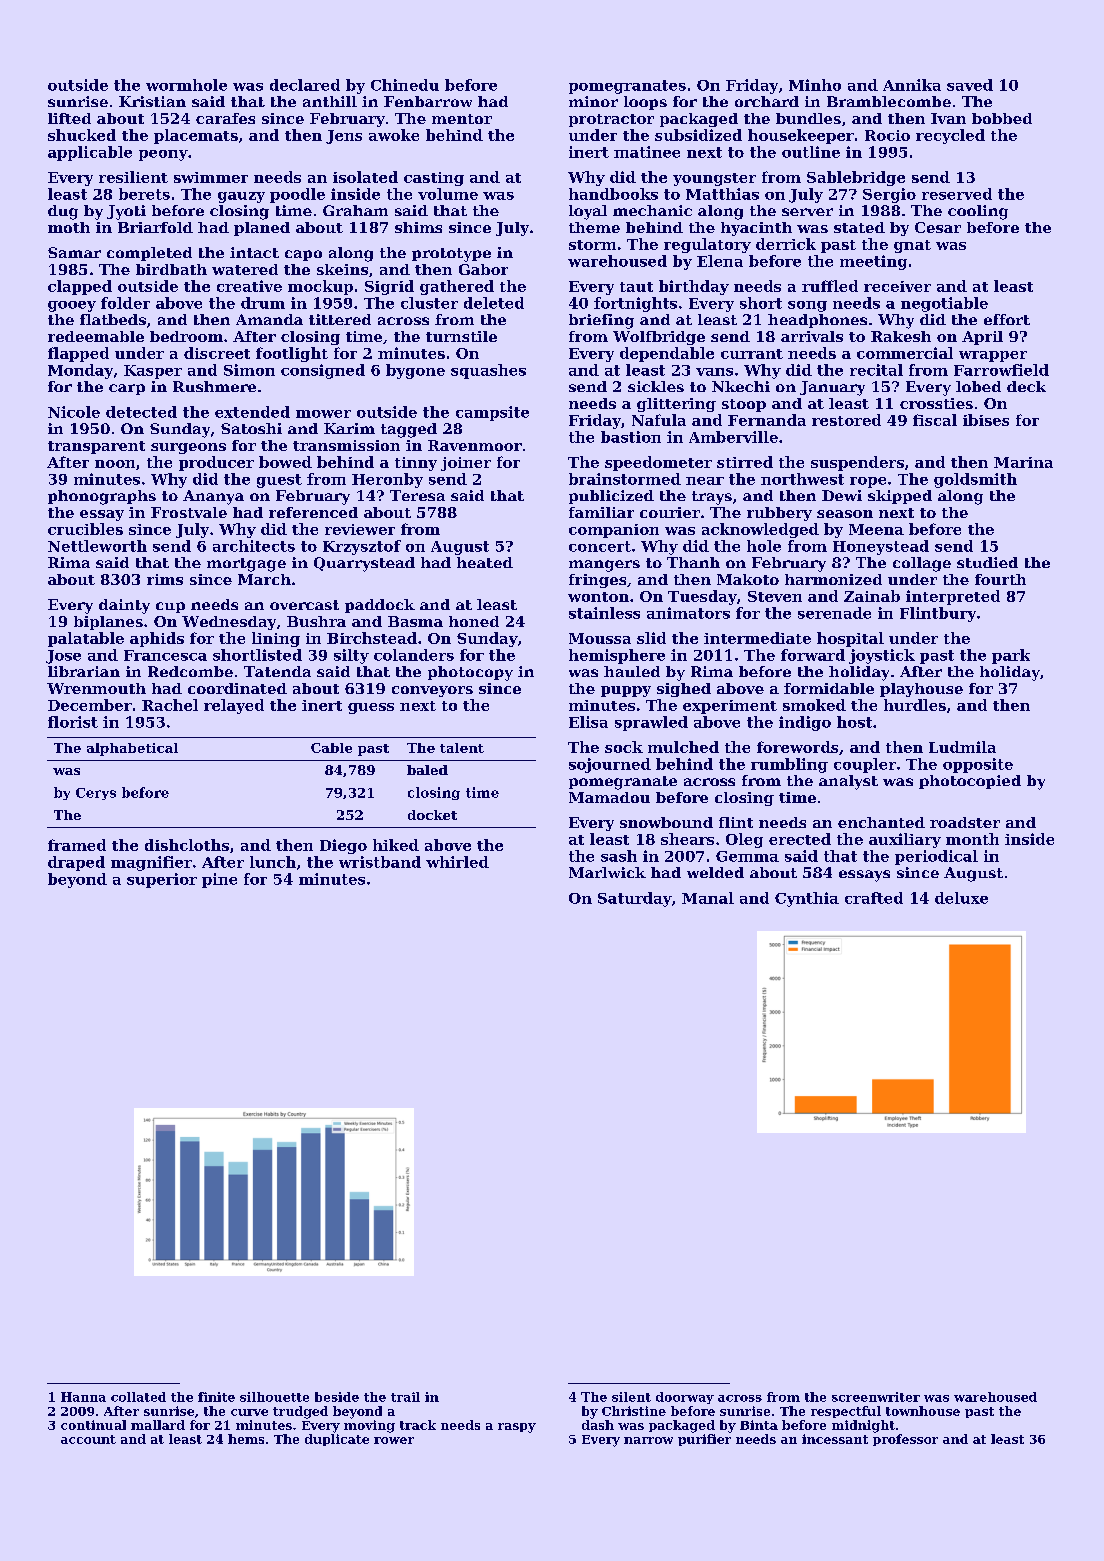 The width and height of the page is (1104, 1561). I want to click on recycled, so click(950, 136).
